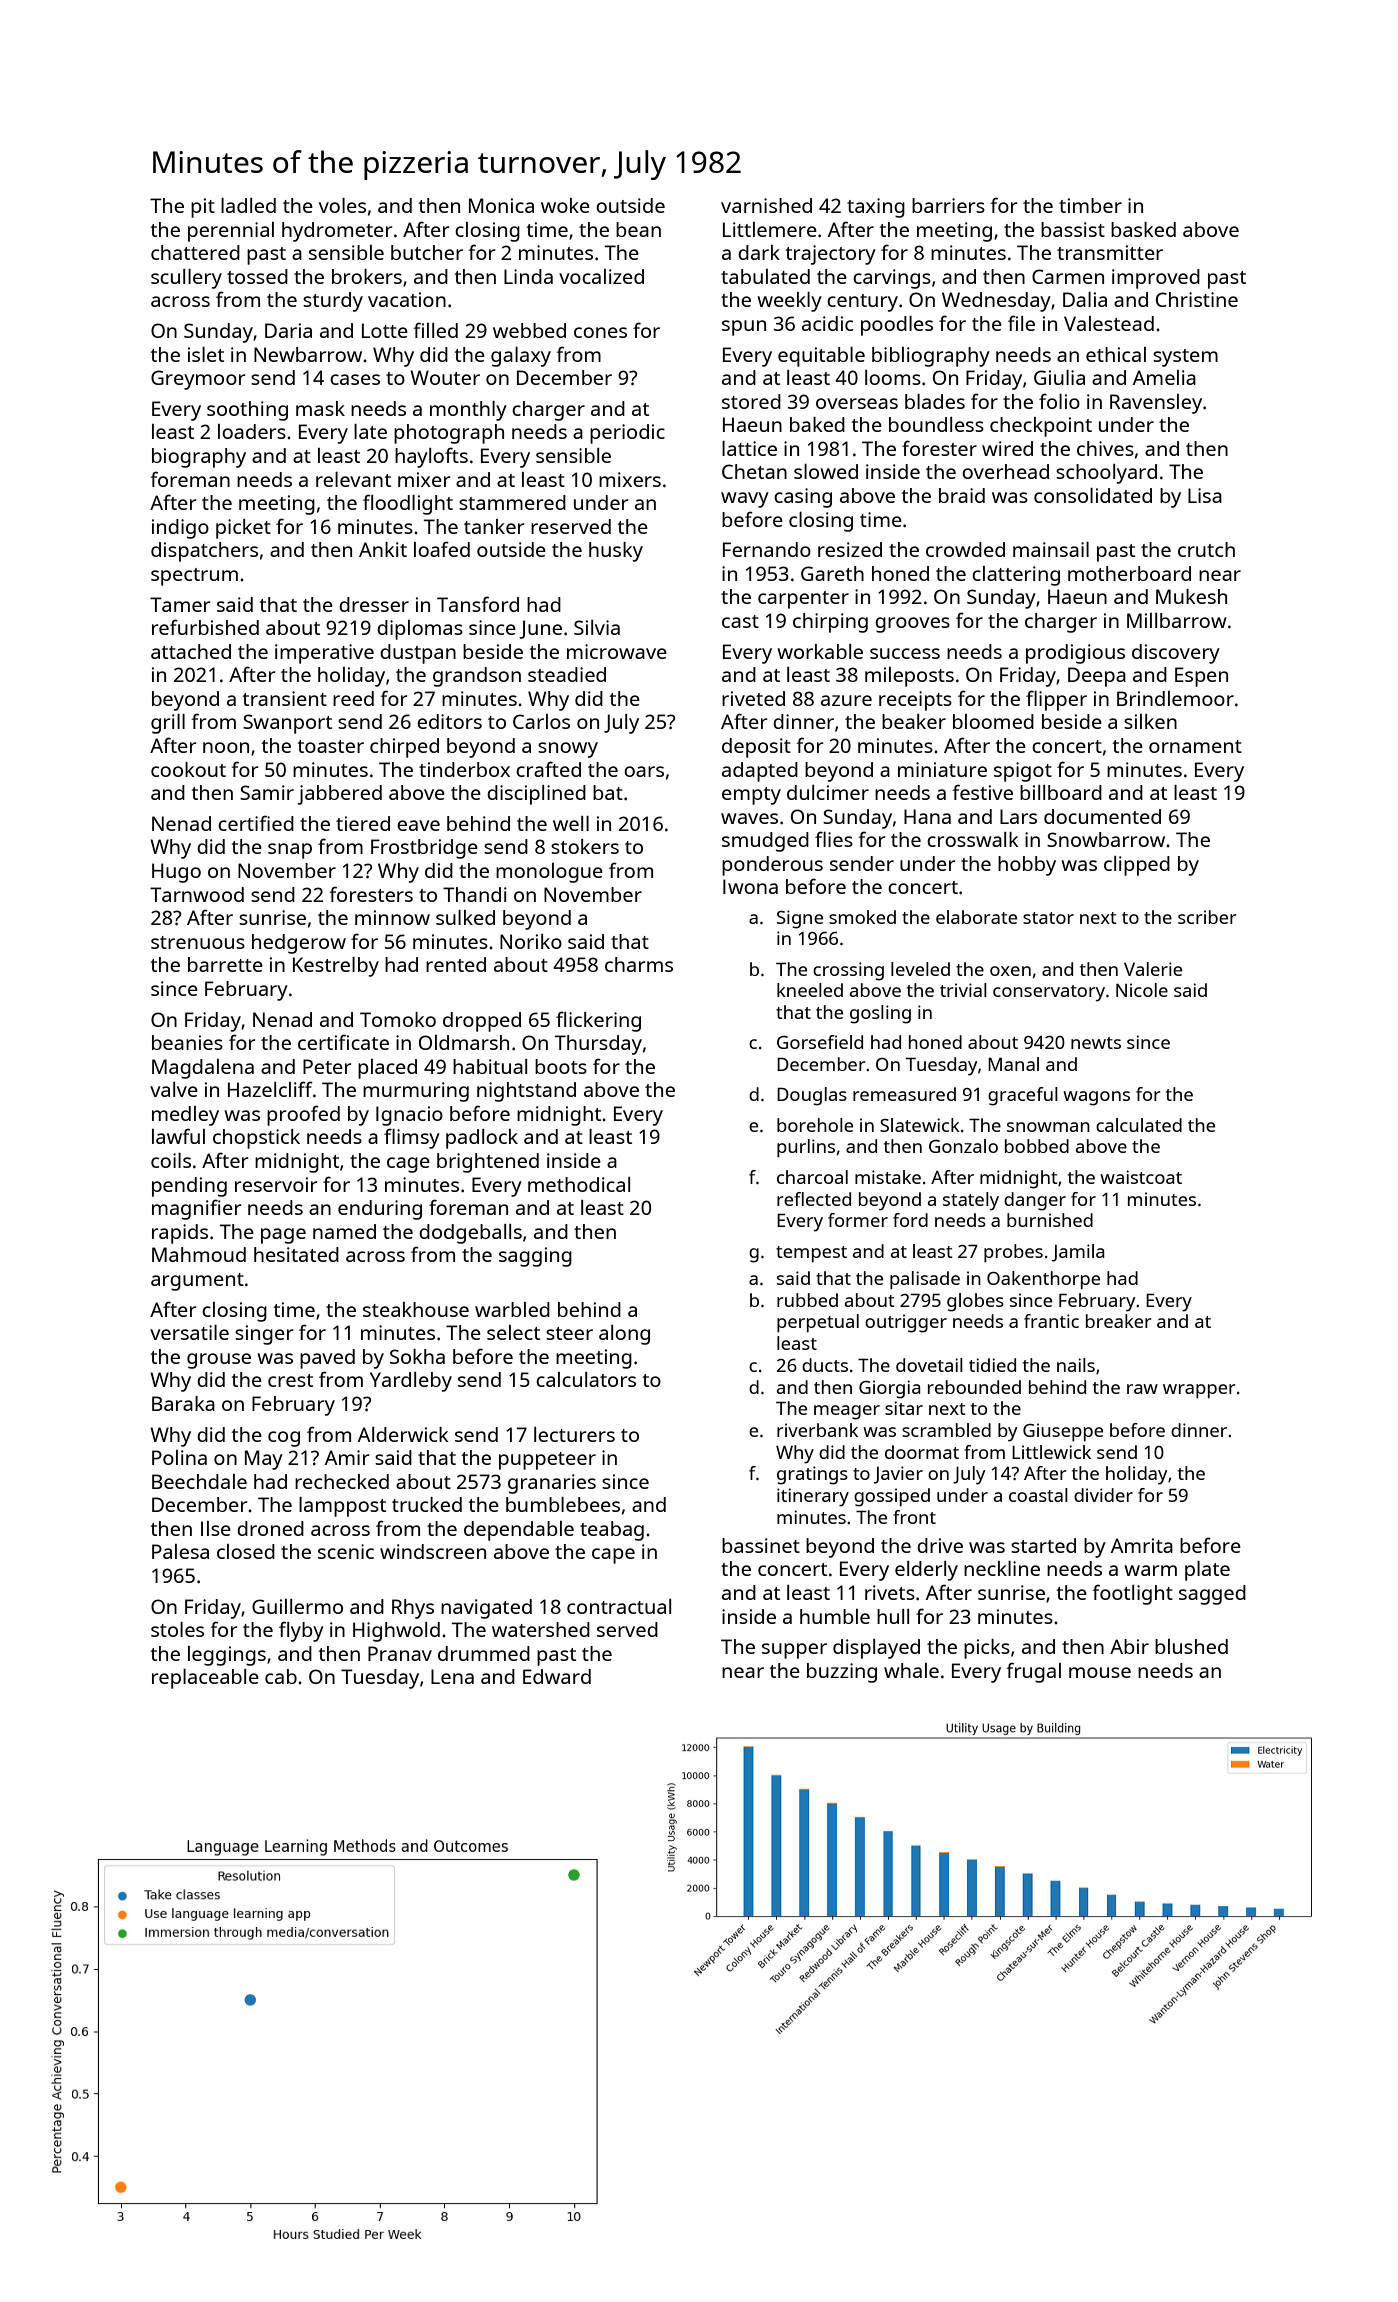 Image resolution: width=1398 pixels, height=2302 pixels. What do you see at coordinates (484, 1653) in the screenshot?
I see `drummed` at bounding box center [484, 1653].
